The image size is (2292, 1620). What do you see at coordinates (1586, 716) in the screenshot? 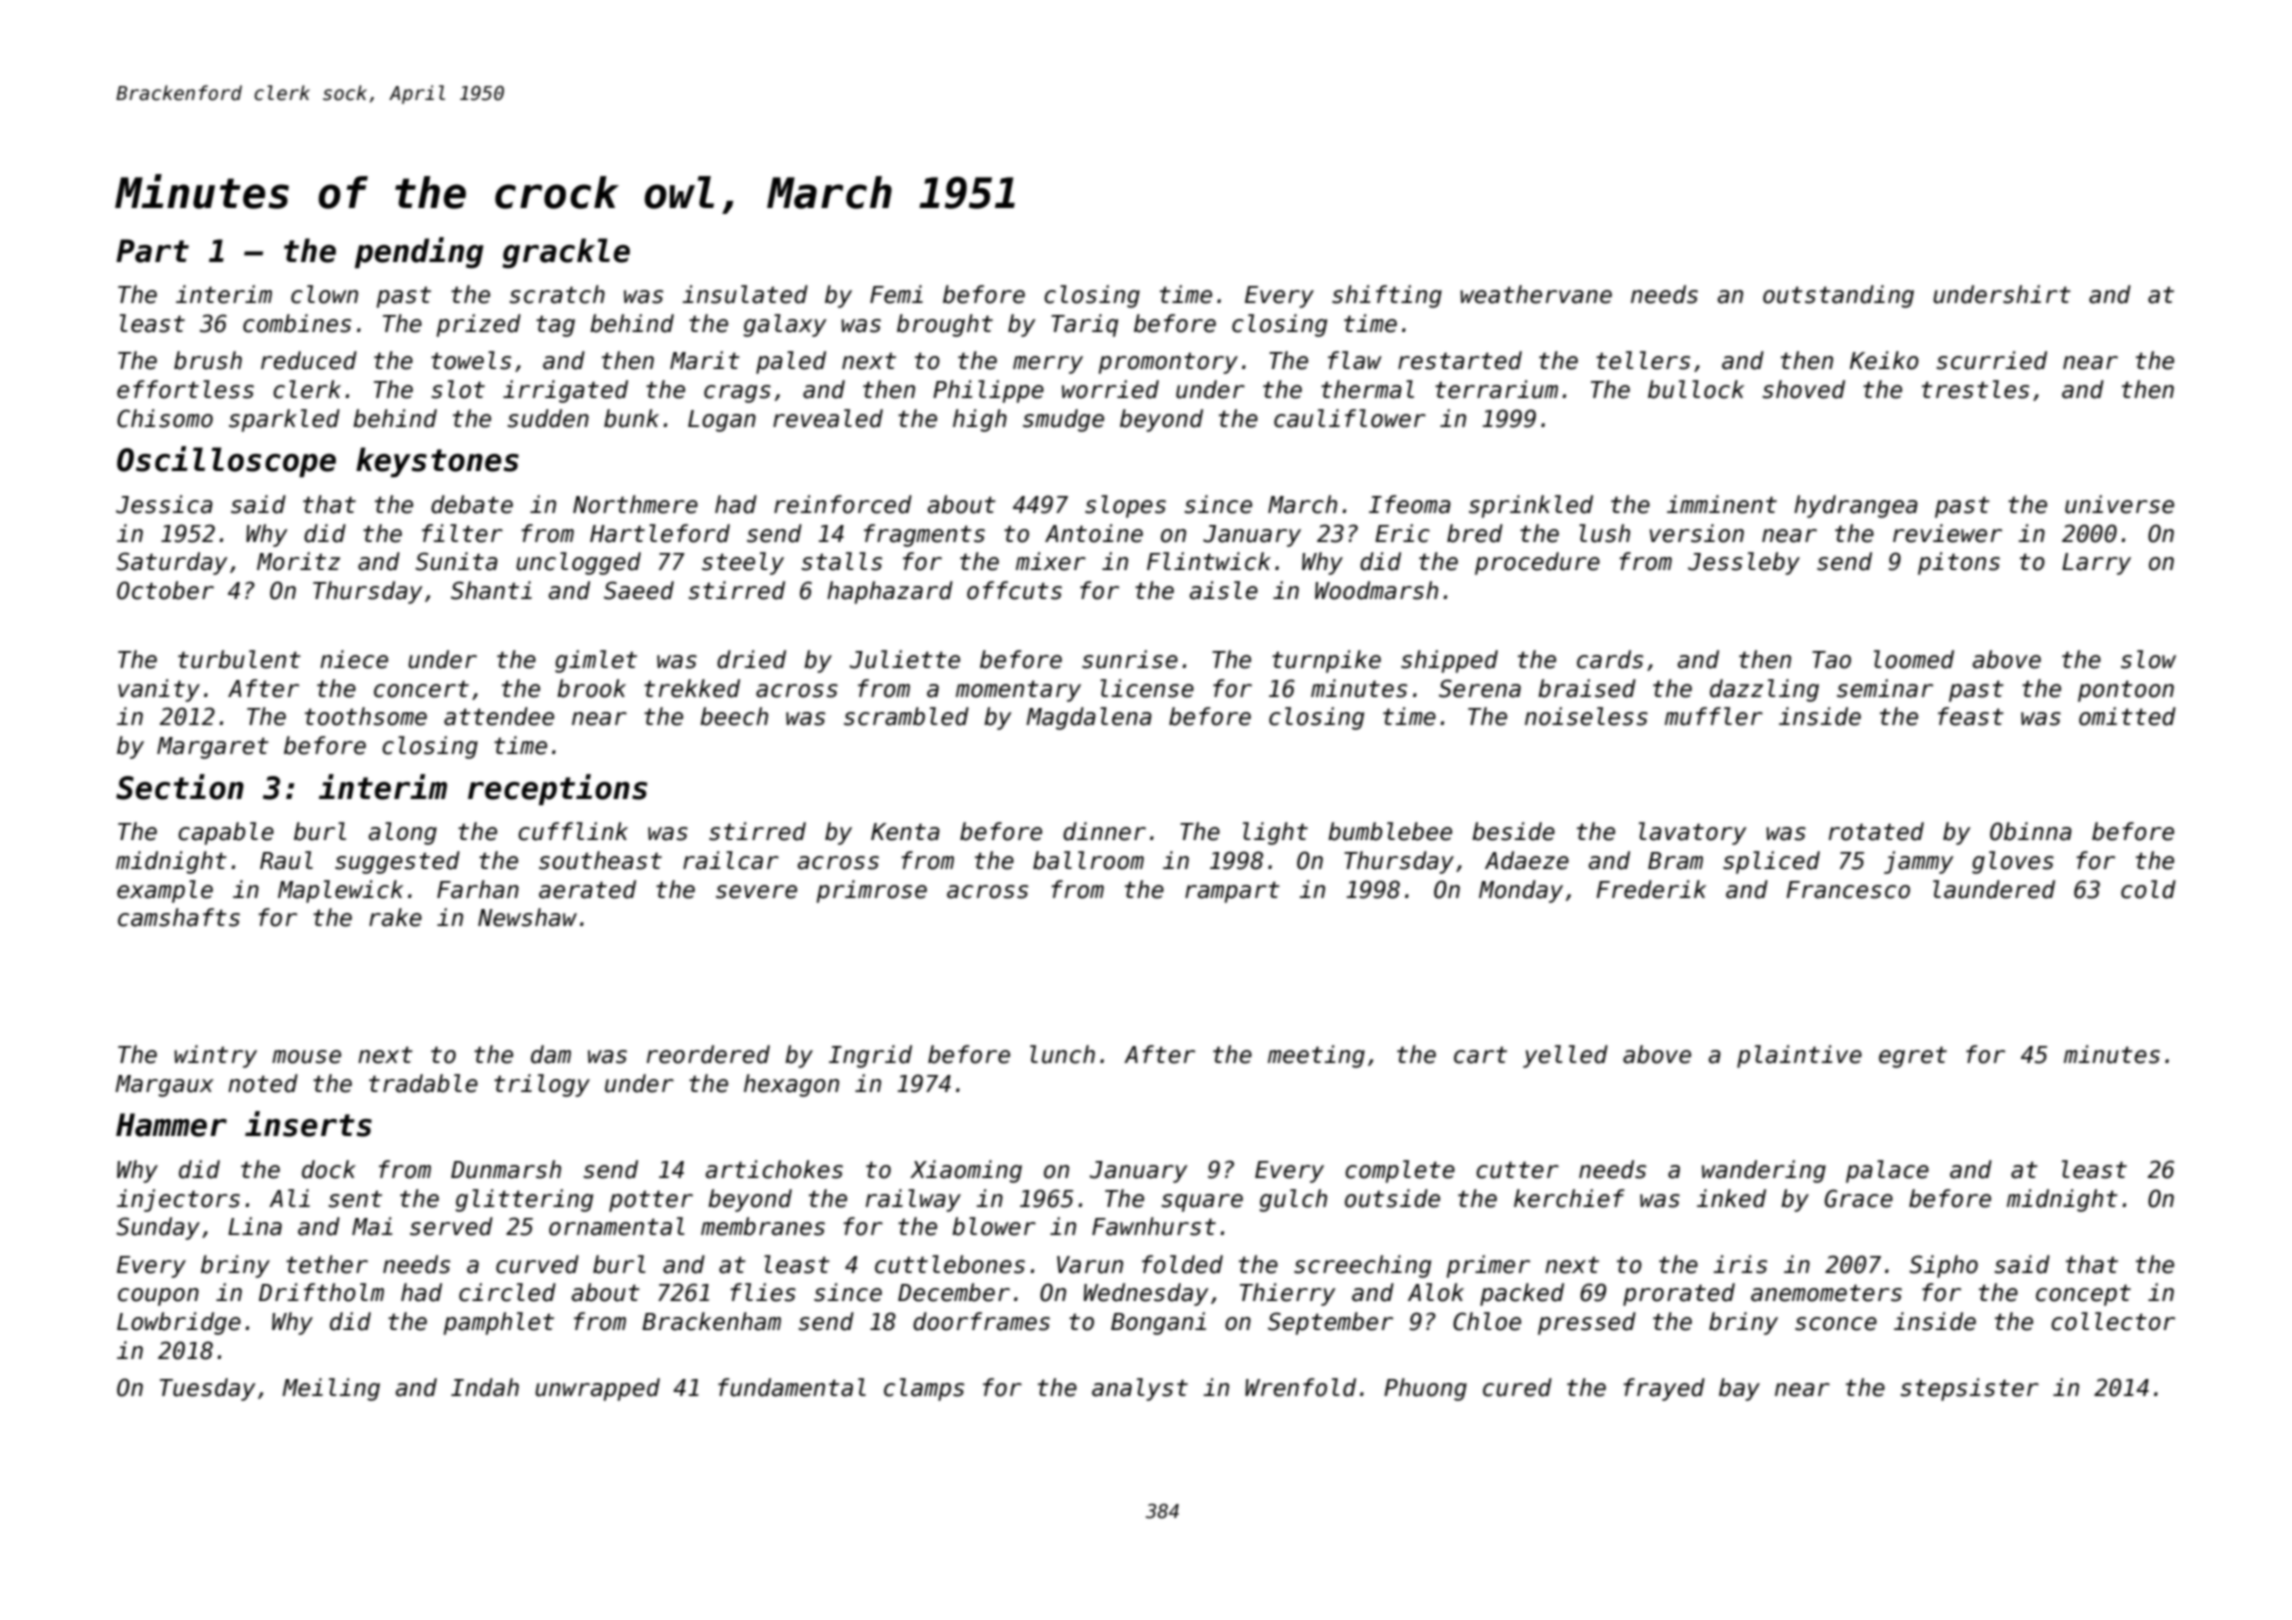
I see `noiseless` at bounding box center [1586, 716].
